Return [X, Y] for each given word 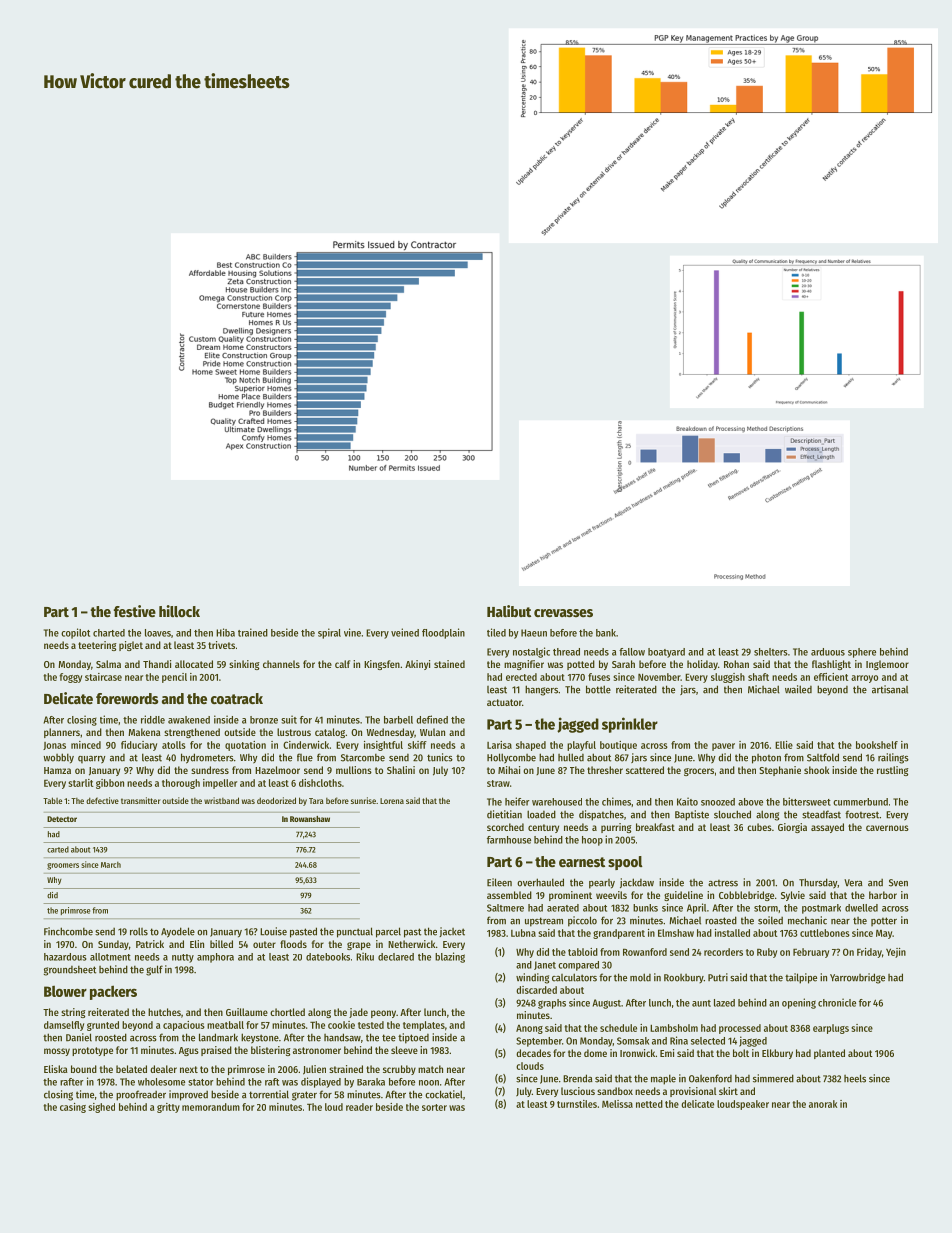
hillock [179, 611]
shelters [771, 652]
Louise [273, 931]
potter [884, 921]
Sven [898, 883]
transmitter [141, 800]
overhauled [540, 882]
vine [352, 632]
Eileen [499, 882]
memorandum [211, 1107]
